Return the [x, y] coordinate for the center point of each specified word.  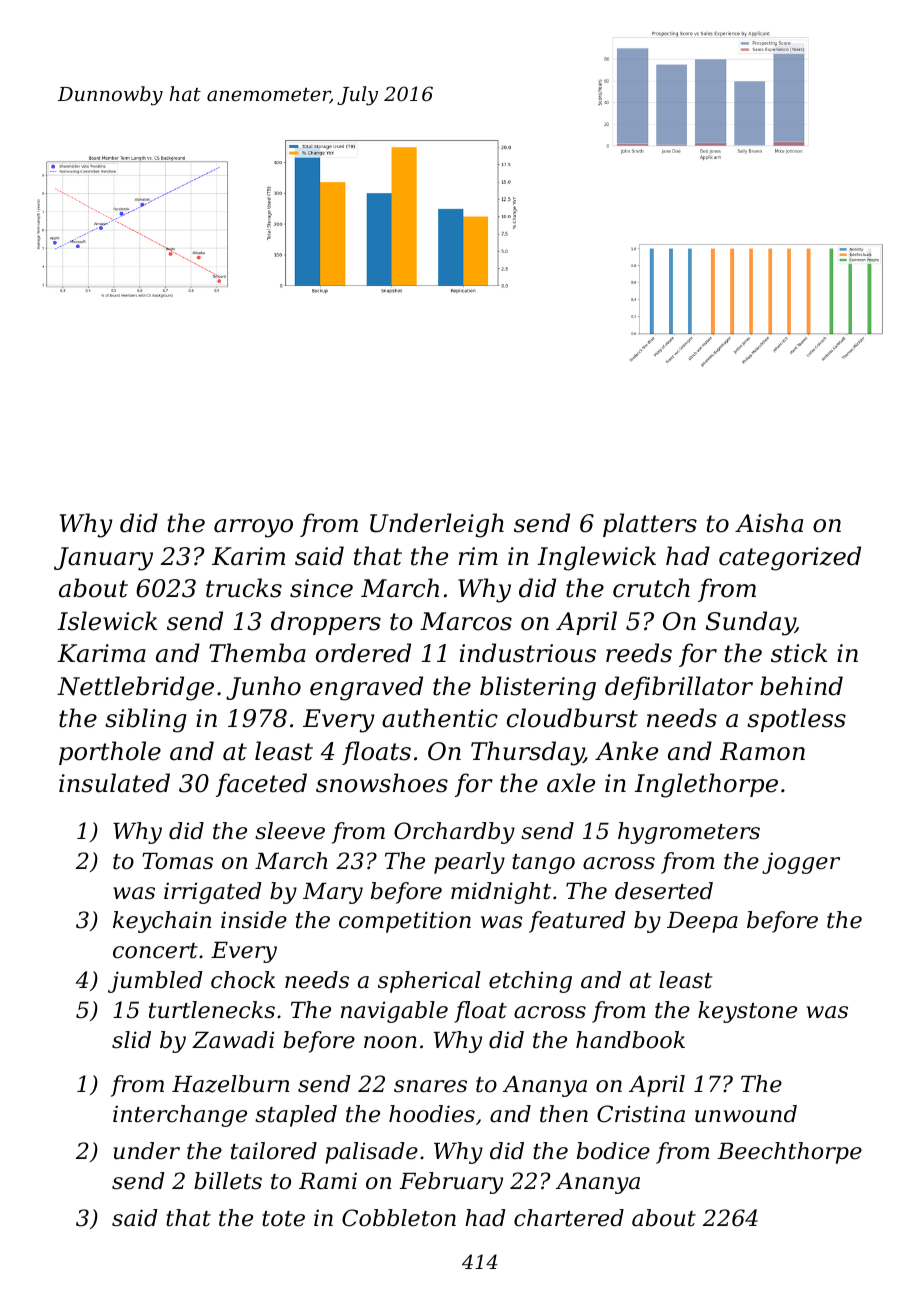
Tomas [178, 861]
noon [390, 1042]
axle [571, 783]
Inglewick [596, 558]
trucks [244, 588]
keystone [747, 1012]
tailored [274, 1151]
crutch [651, 588]
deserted [664, 891]
